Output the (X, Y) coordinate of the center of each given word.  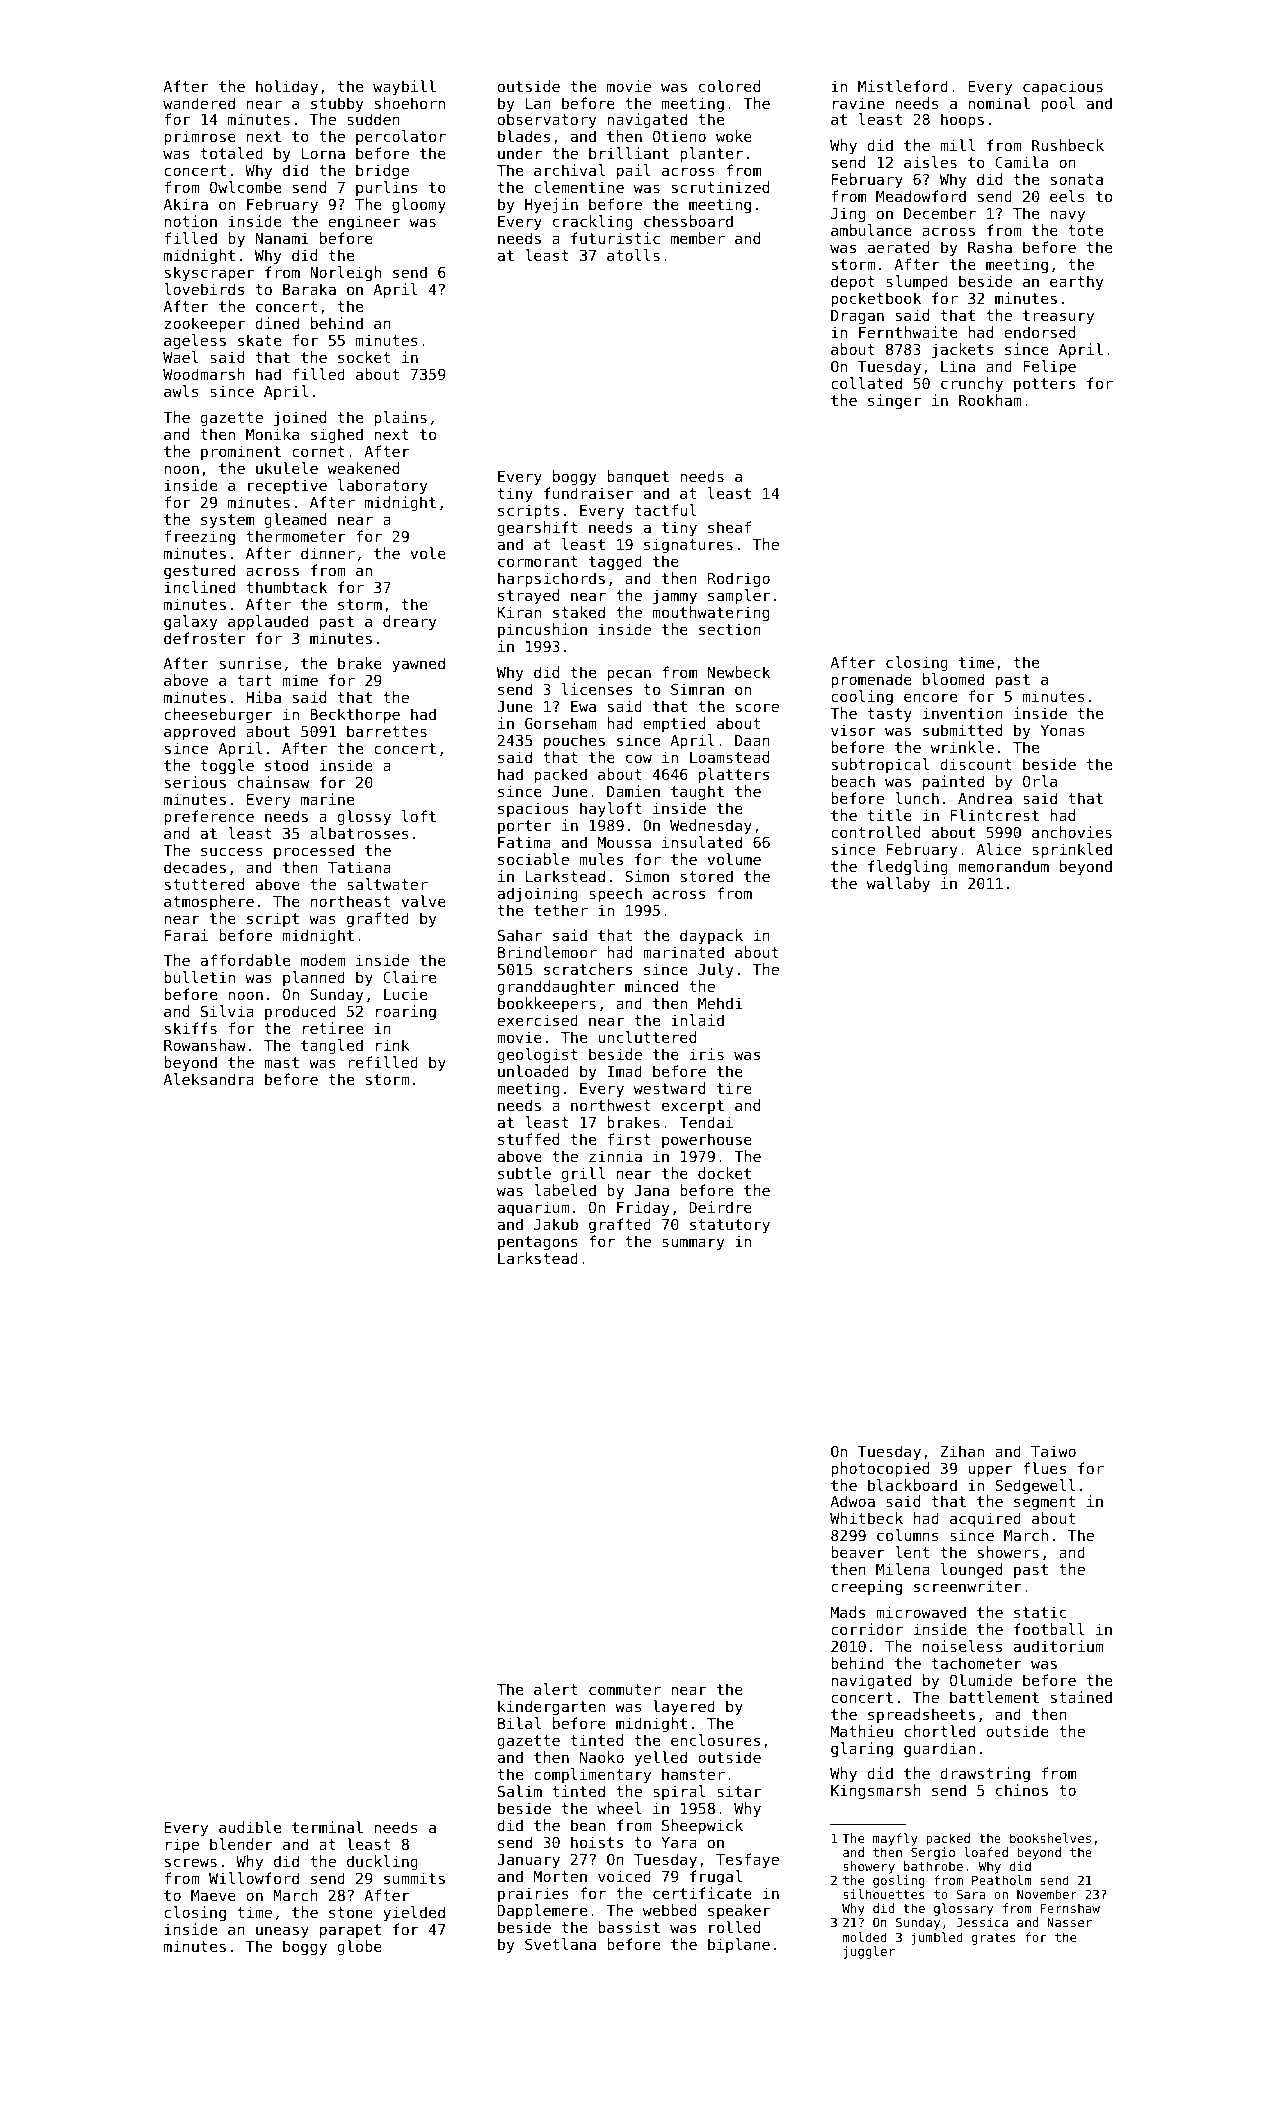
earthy (1076, 282)
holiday (287, 87)
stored (707, 876)
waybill (404, 87)
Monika (272, 434)
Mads (848, 1612)
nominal (999, 103)
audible (250, 1827)
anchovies (1072, 832)
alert (556, 1689)
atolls (633, 255)
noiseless (962, 1646)
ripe (182, 1845)
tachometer (977, 1663)
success (232, 851)
